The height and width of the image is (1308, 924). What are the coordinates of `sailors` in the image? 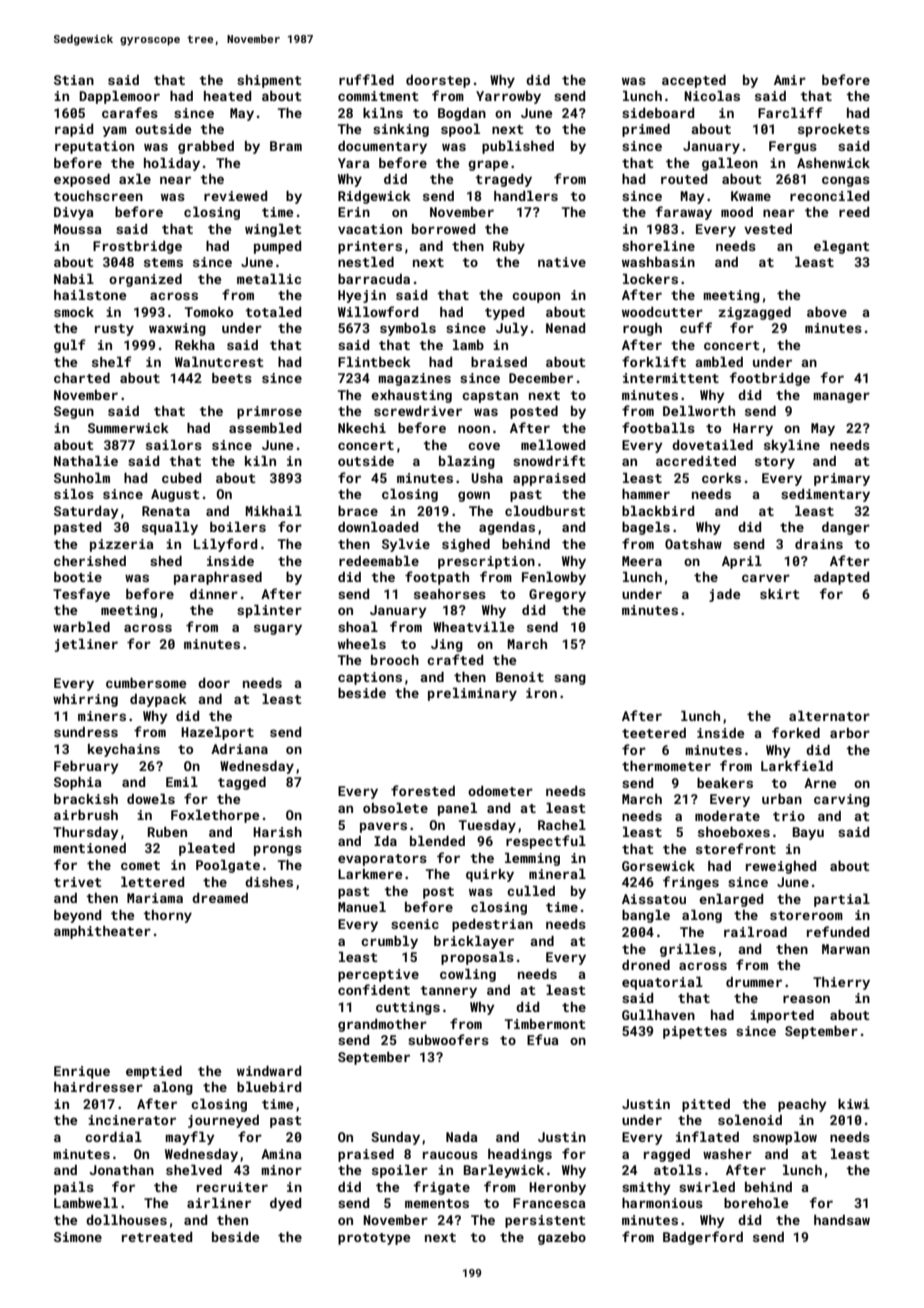 It's located at (174, 445).
